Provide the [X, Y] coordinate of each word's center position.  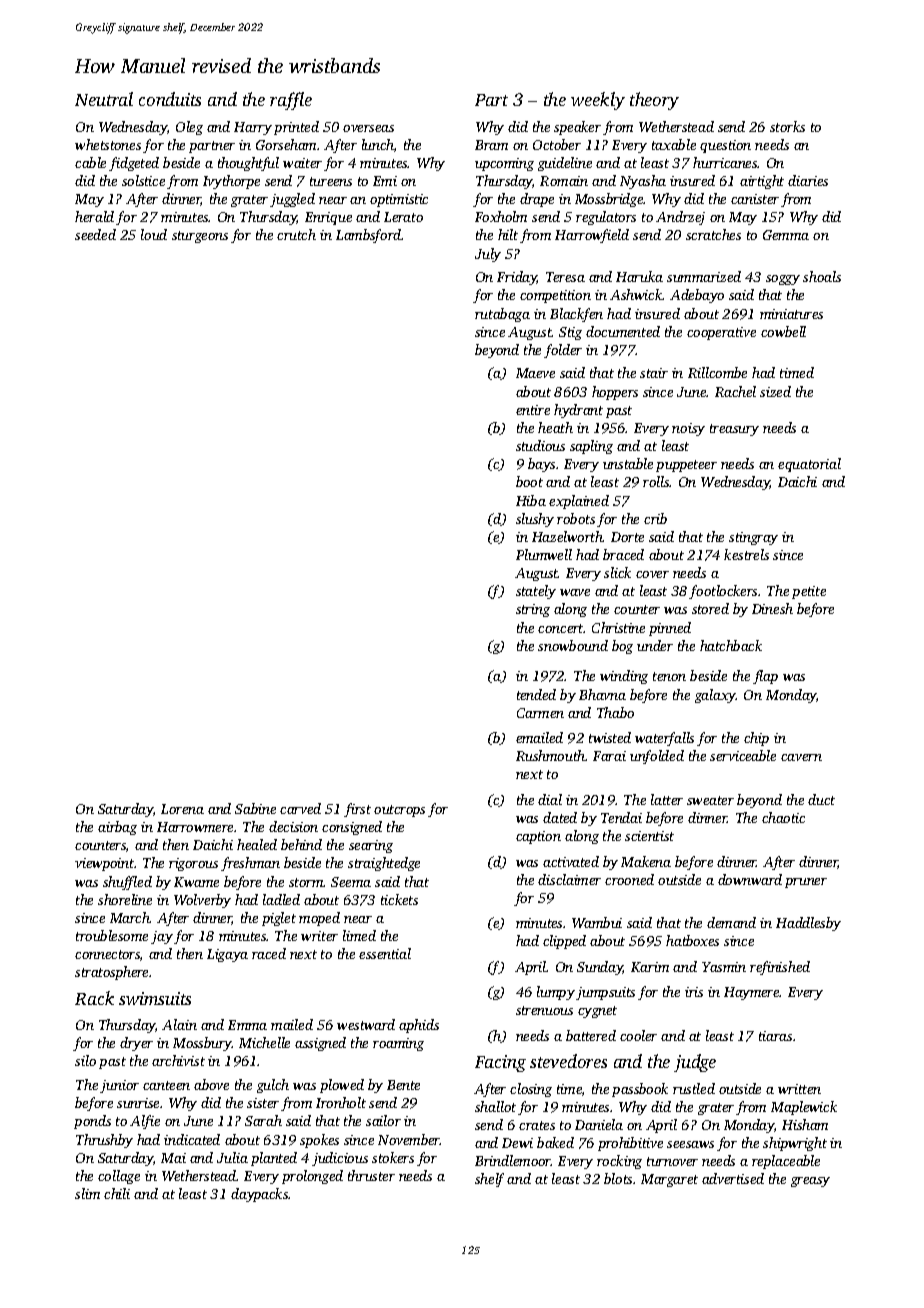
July [488, 255]
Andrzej [680, 218]
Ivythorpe [231, 182]
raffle [291, 101]
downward [750, 879]
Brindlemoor [513, 1160]
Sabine [255, 808]
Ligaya [227, 955]
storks [787, 126]
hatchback [731, 645]
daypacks [260, 1195]
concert [561, 628]
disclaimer [569, 879]
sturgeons [200, 237]
